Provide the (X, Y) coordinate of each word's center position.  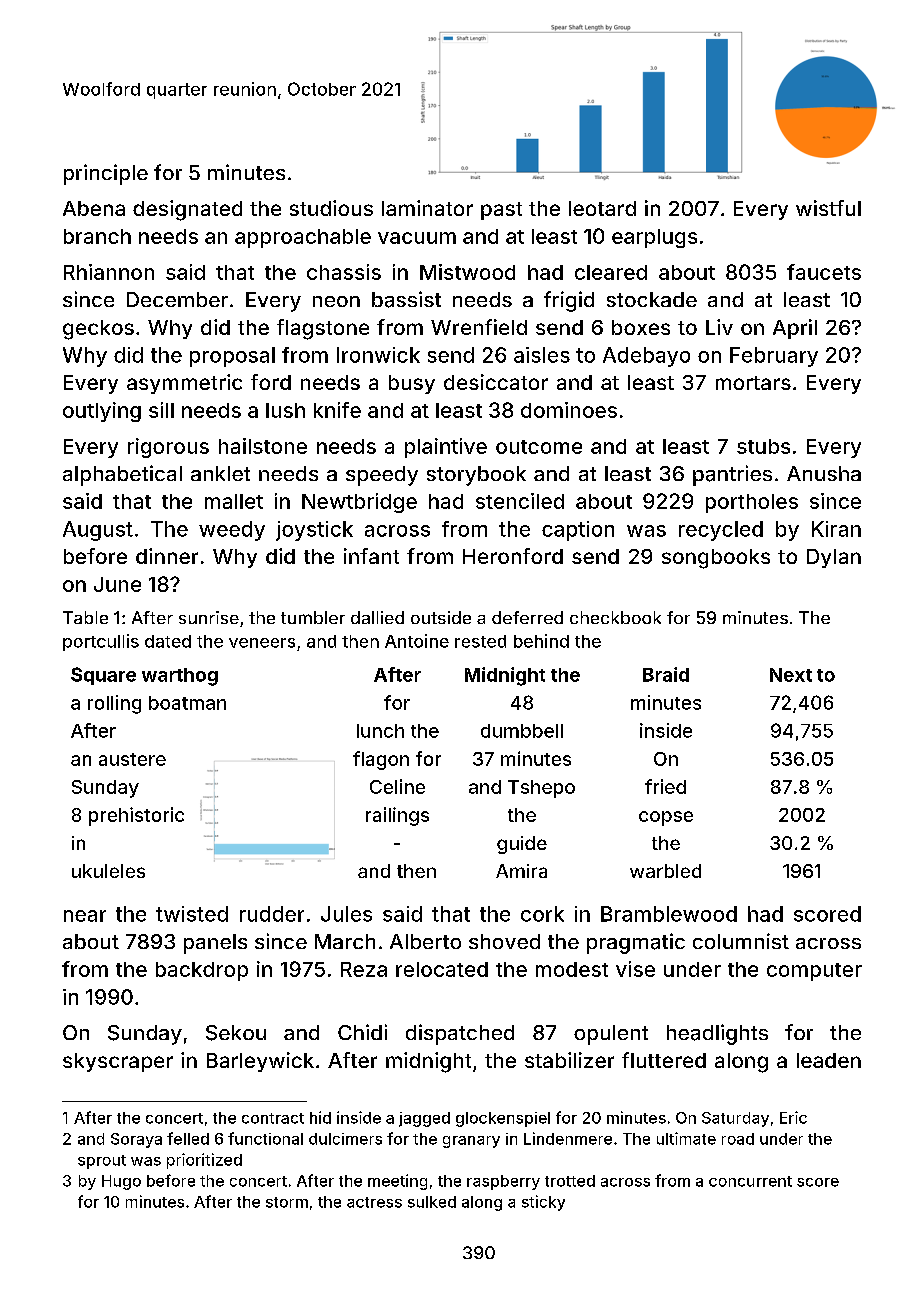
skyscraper (118, 1062)
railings (397, 816)
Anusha (824, 473)
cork (542, 914)
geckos (98, 330)
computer (814, 972)
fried (665, 786)
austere (132, 759)
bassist (406, 299)
